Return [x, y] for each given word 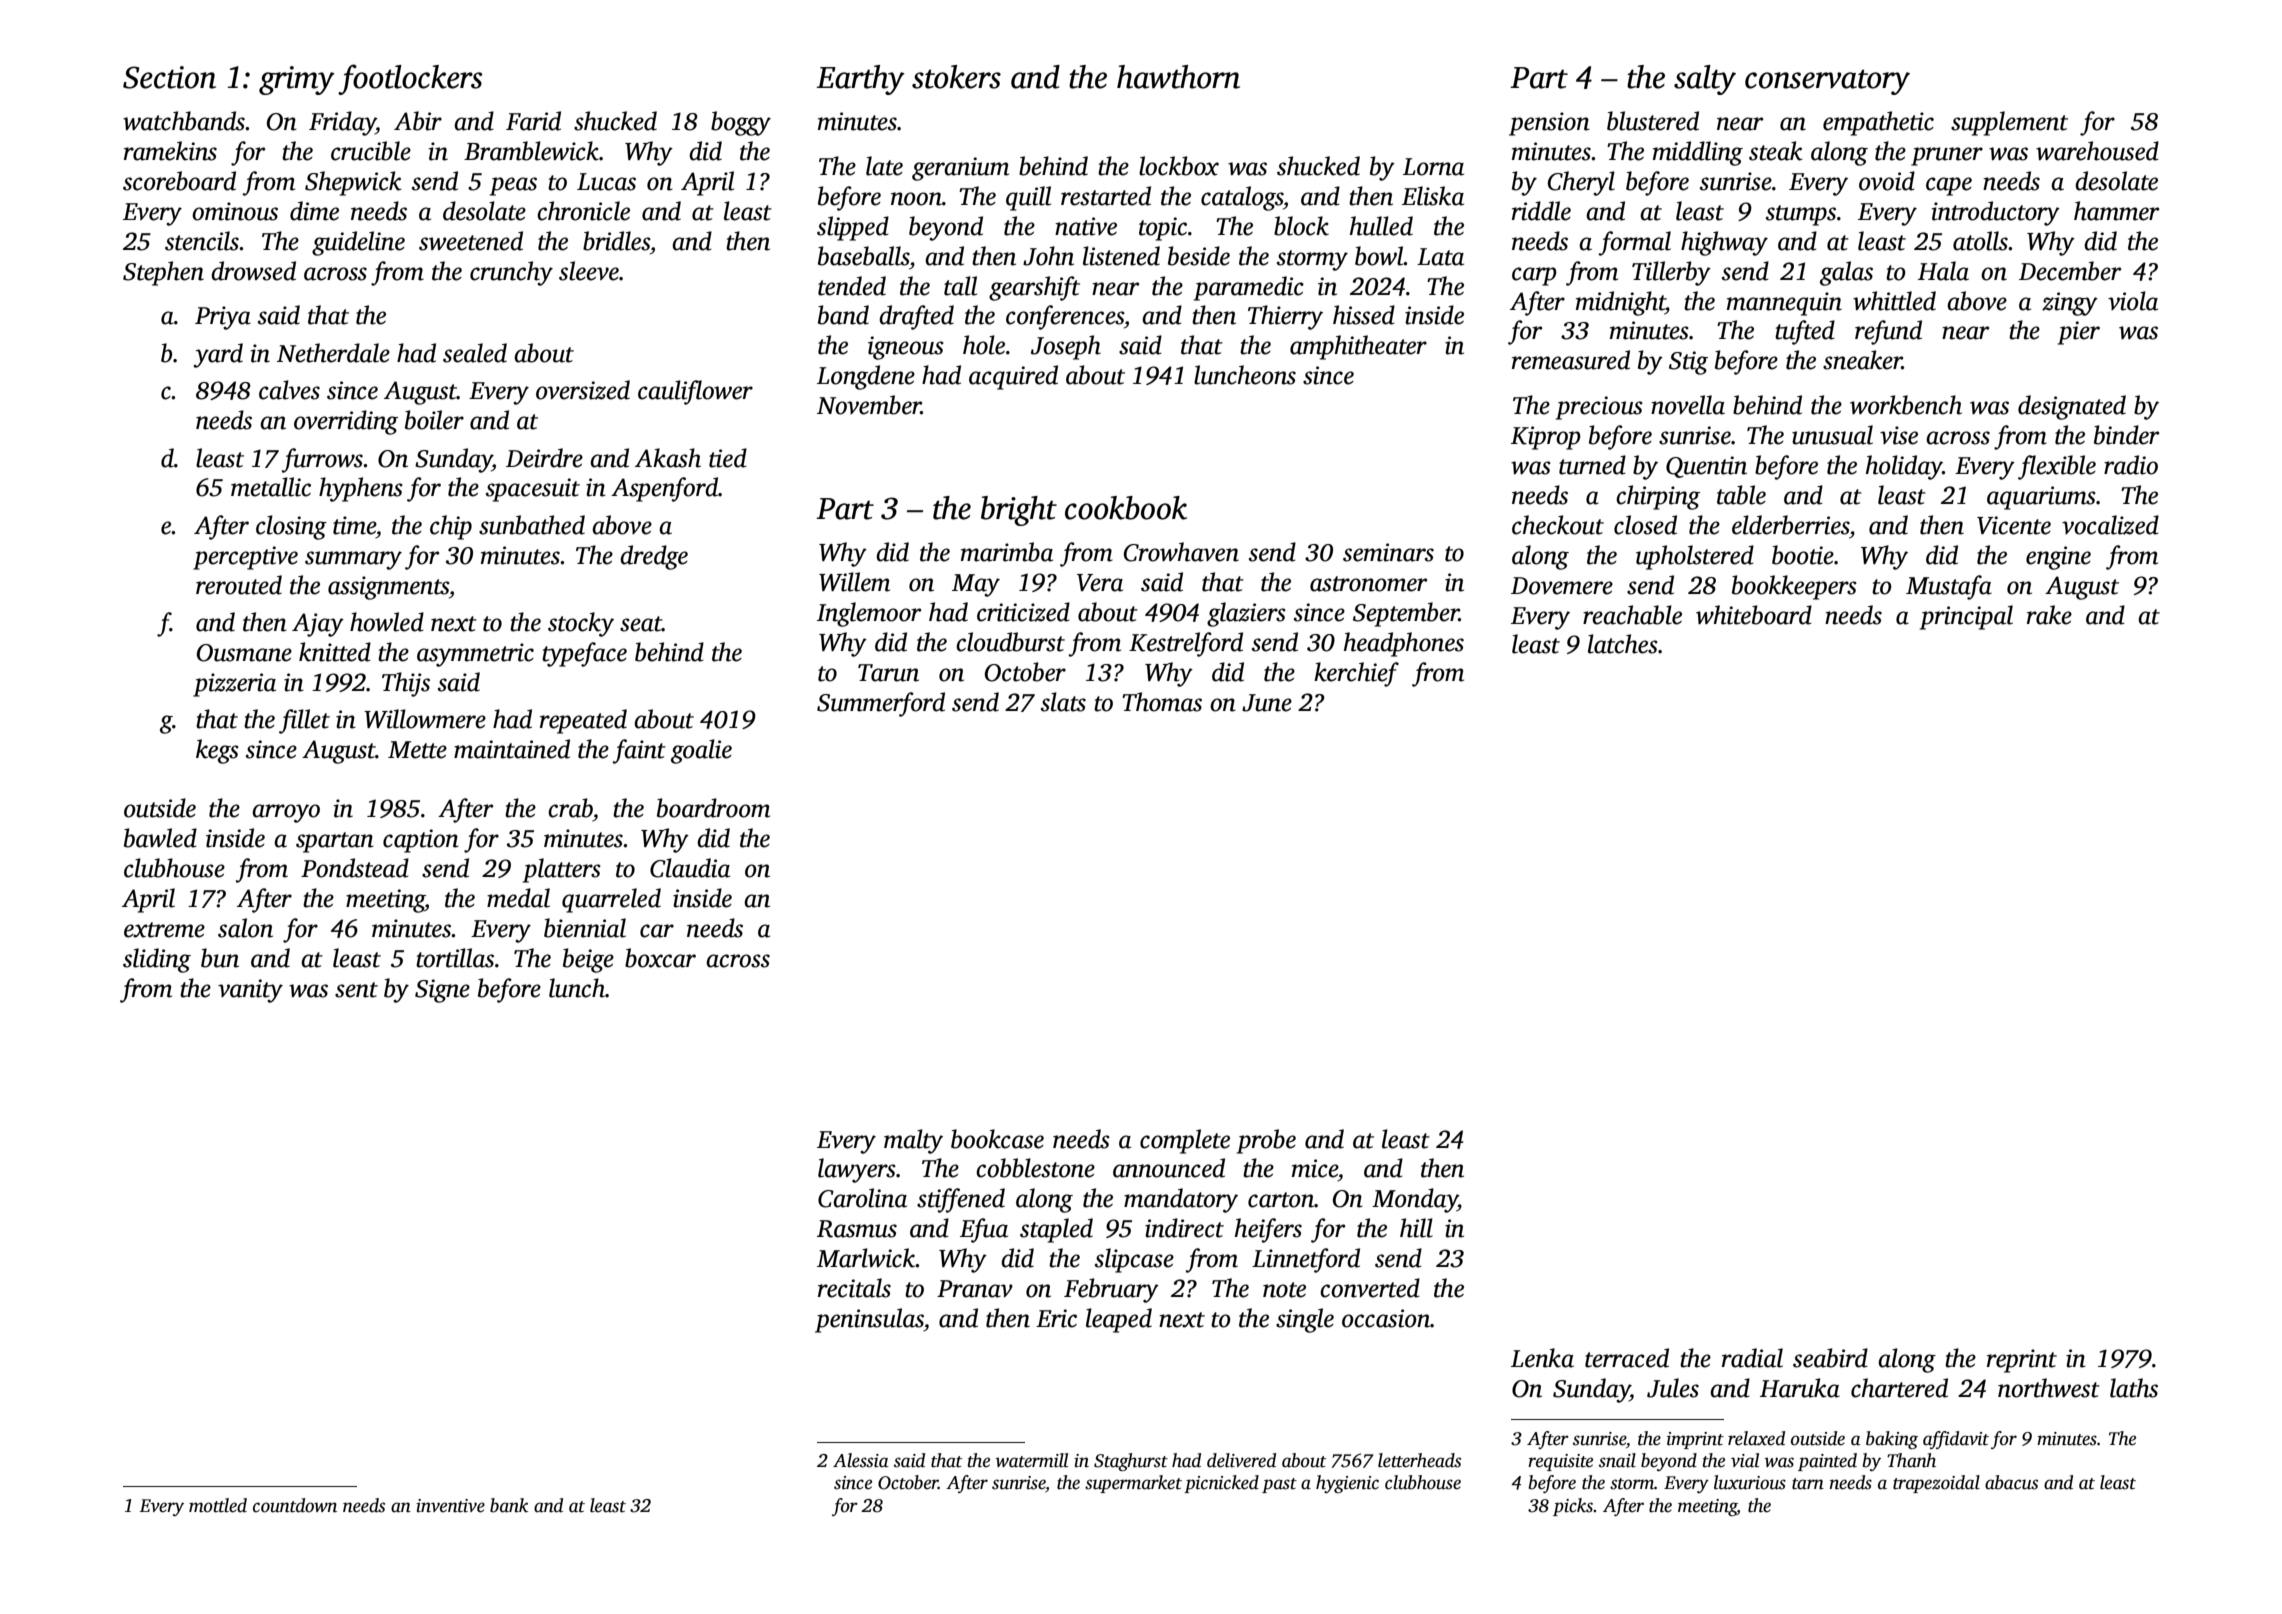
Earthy [861, 80]
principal [1966, 617]
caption [421, 841]
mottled [218, 1505]
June [1267, 703]
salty [1705, 80]
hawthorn [1178, 77]
